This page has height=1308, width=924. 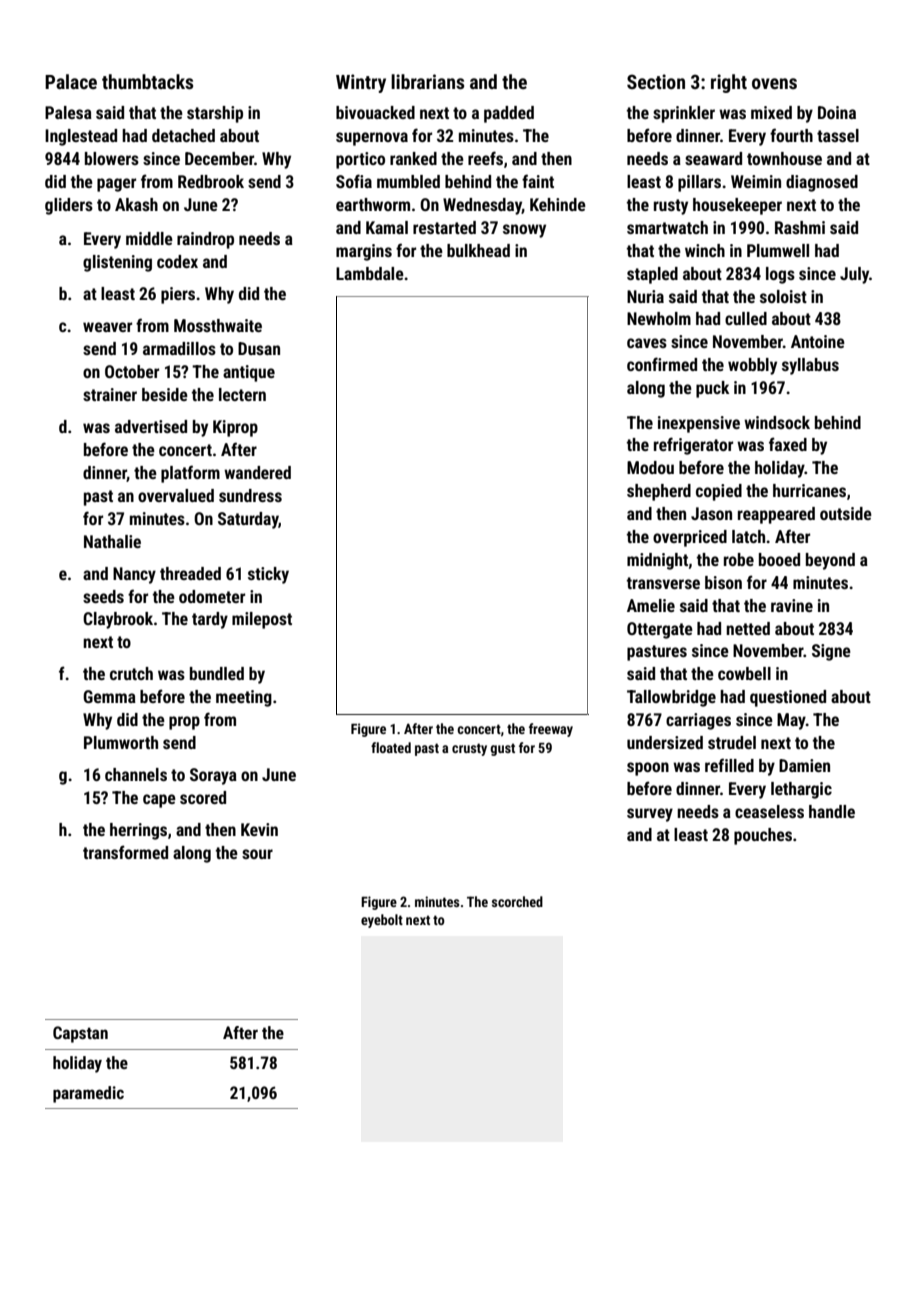 What do you see at coordinates (391, 747) in the page?
I see `floated` at bounding box center [391, 747].
